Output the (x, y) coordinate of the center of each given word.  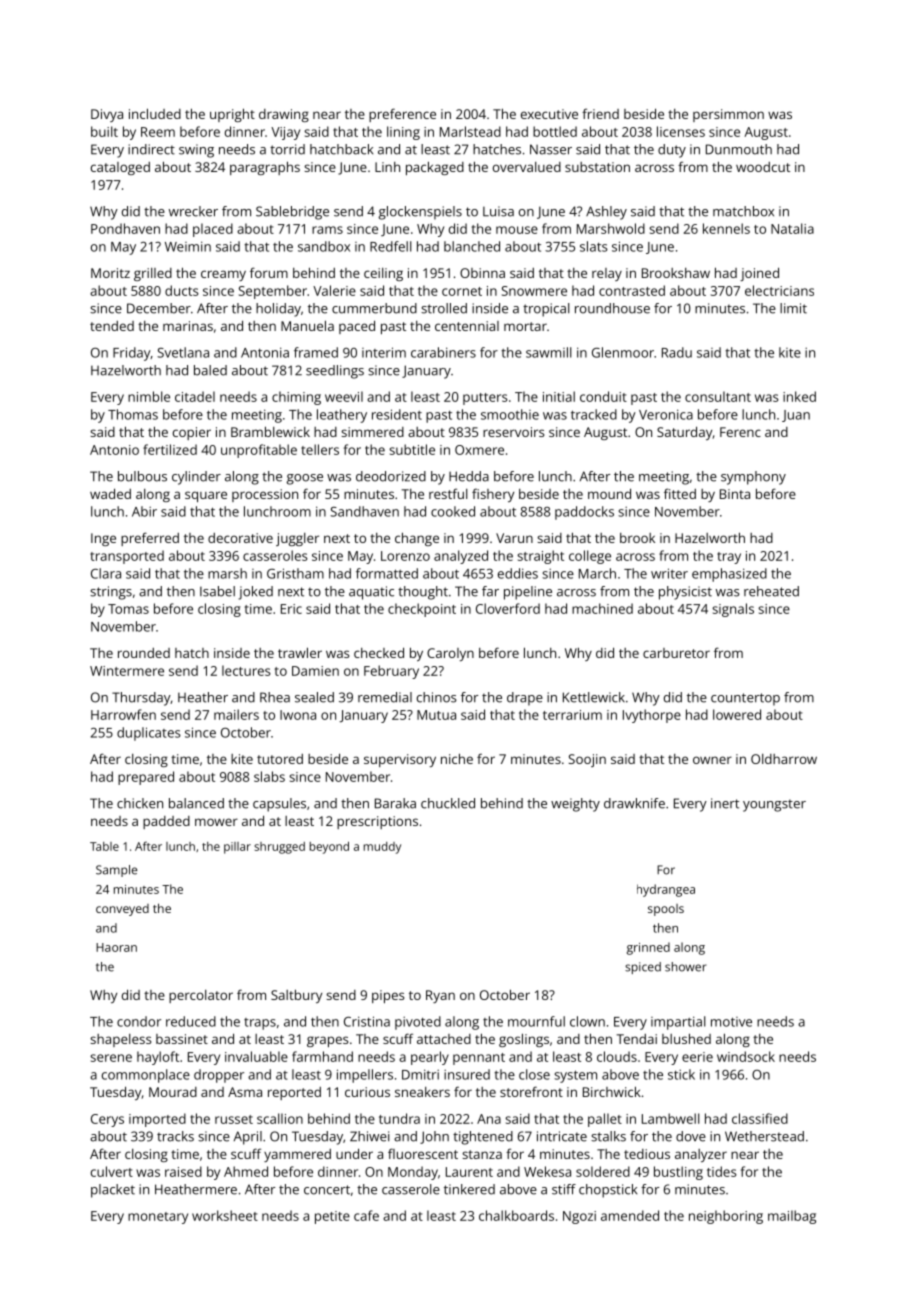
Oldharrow (784, 759)
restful (448, 493)
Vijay (285, 133)
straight (540, 557)
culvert (112, 1171)
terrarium (572, 715)
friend (600, 113)
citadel (195, 396)
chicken (140, 803)
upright (232, 115)
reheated (771, 591)
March (597, 573)
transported (127, 557)
